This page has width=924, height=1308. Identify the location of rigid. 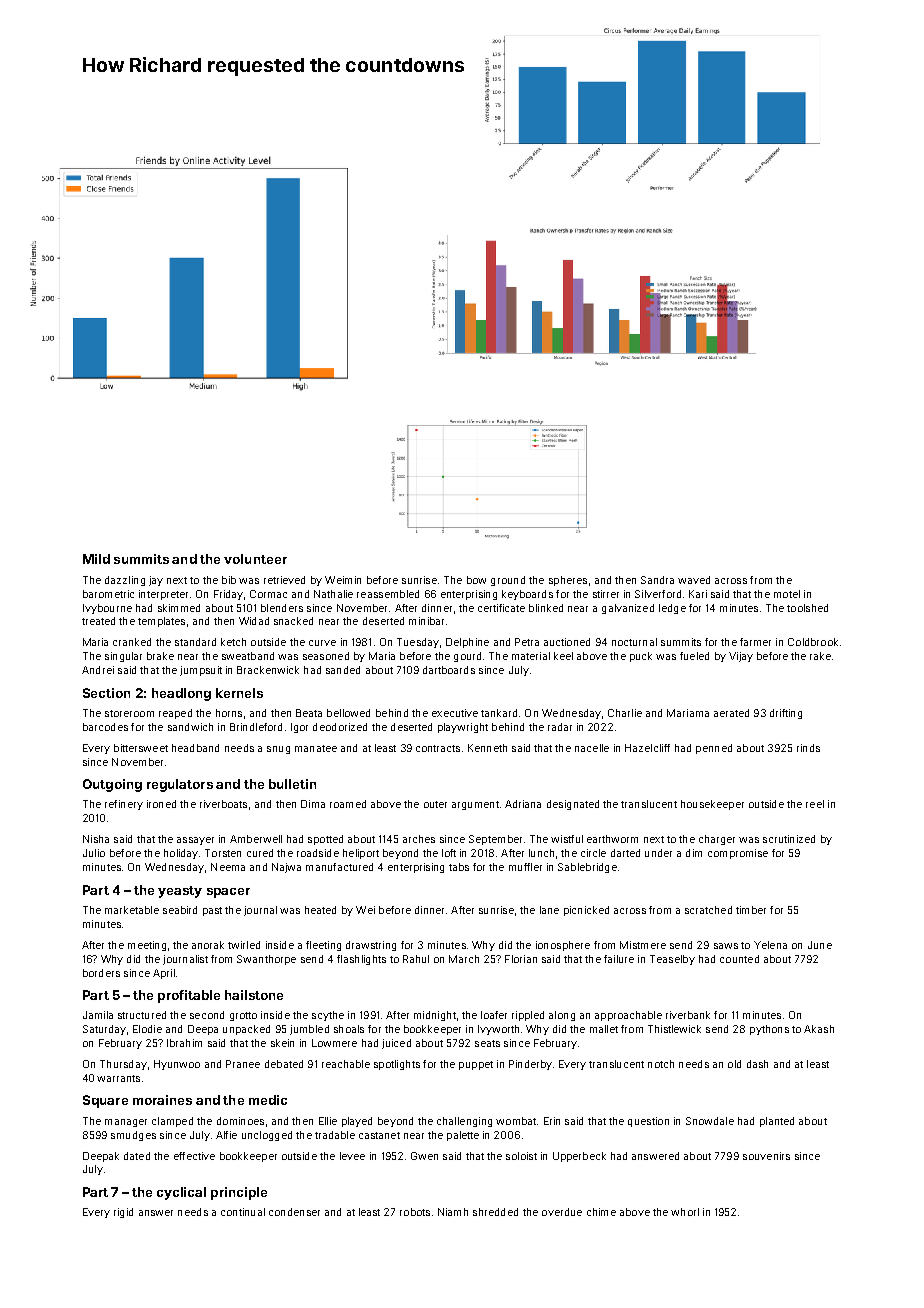
(123, 1213).
